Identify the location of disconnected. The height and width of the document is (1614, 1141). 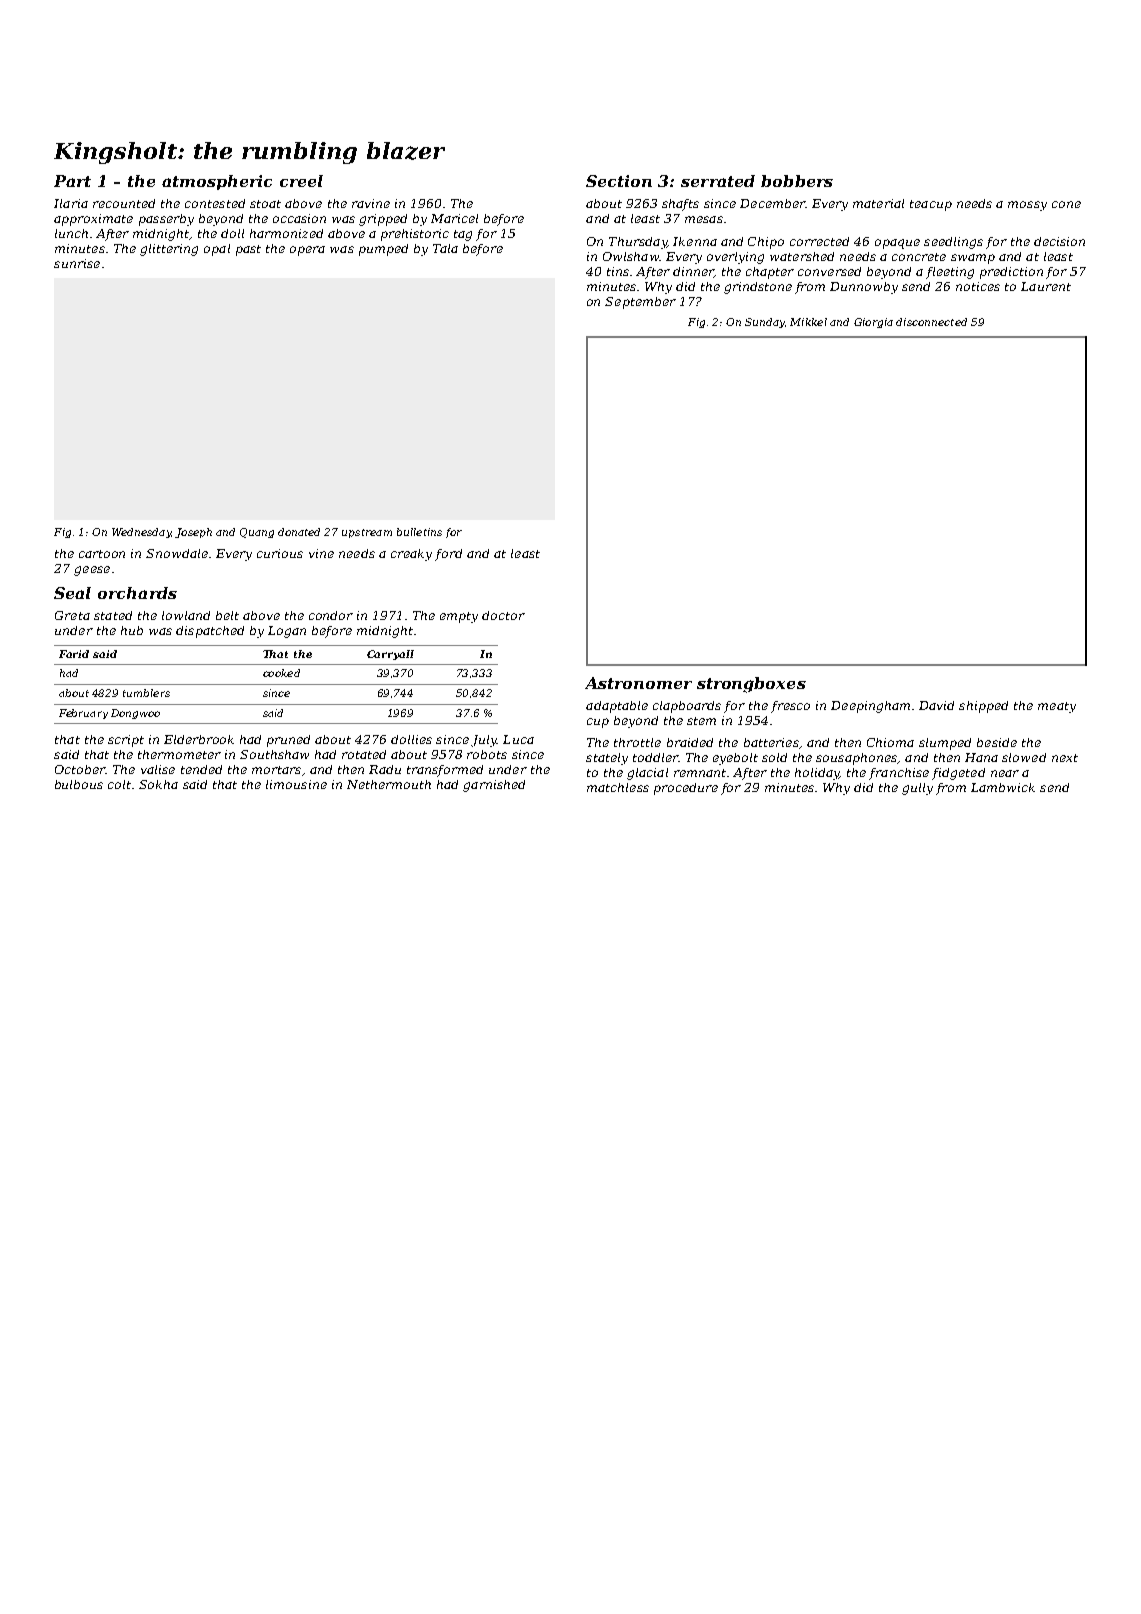
(931, 322).
